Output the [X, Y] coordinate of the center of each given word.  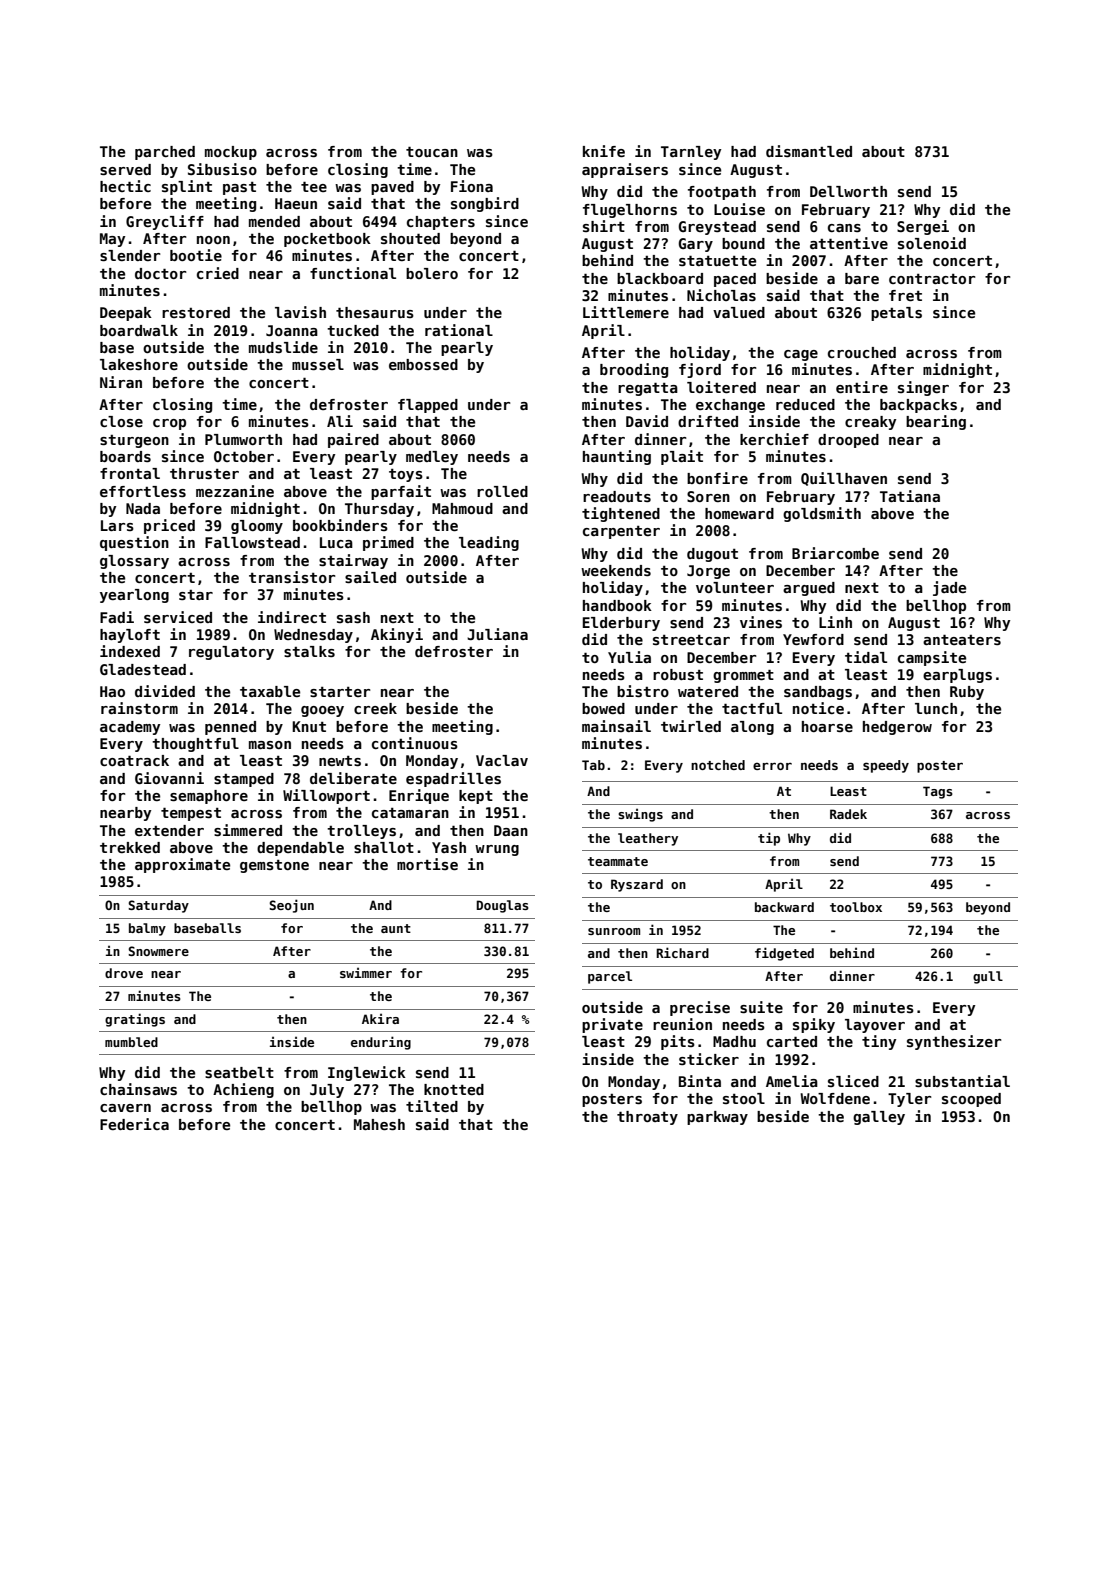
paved [392, 188]
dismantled [809, 151]
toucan [432, 152]
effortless [143, 491]
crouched [862, 352]
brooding [634, 370]
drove [124, 973]
